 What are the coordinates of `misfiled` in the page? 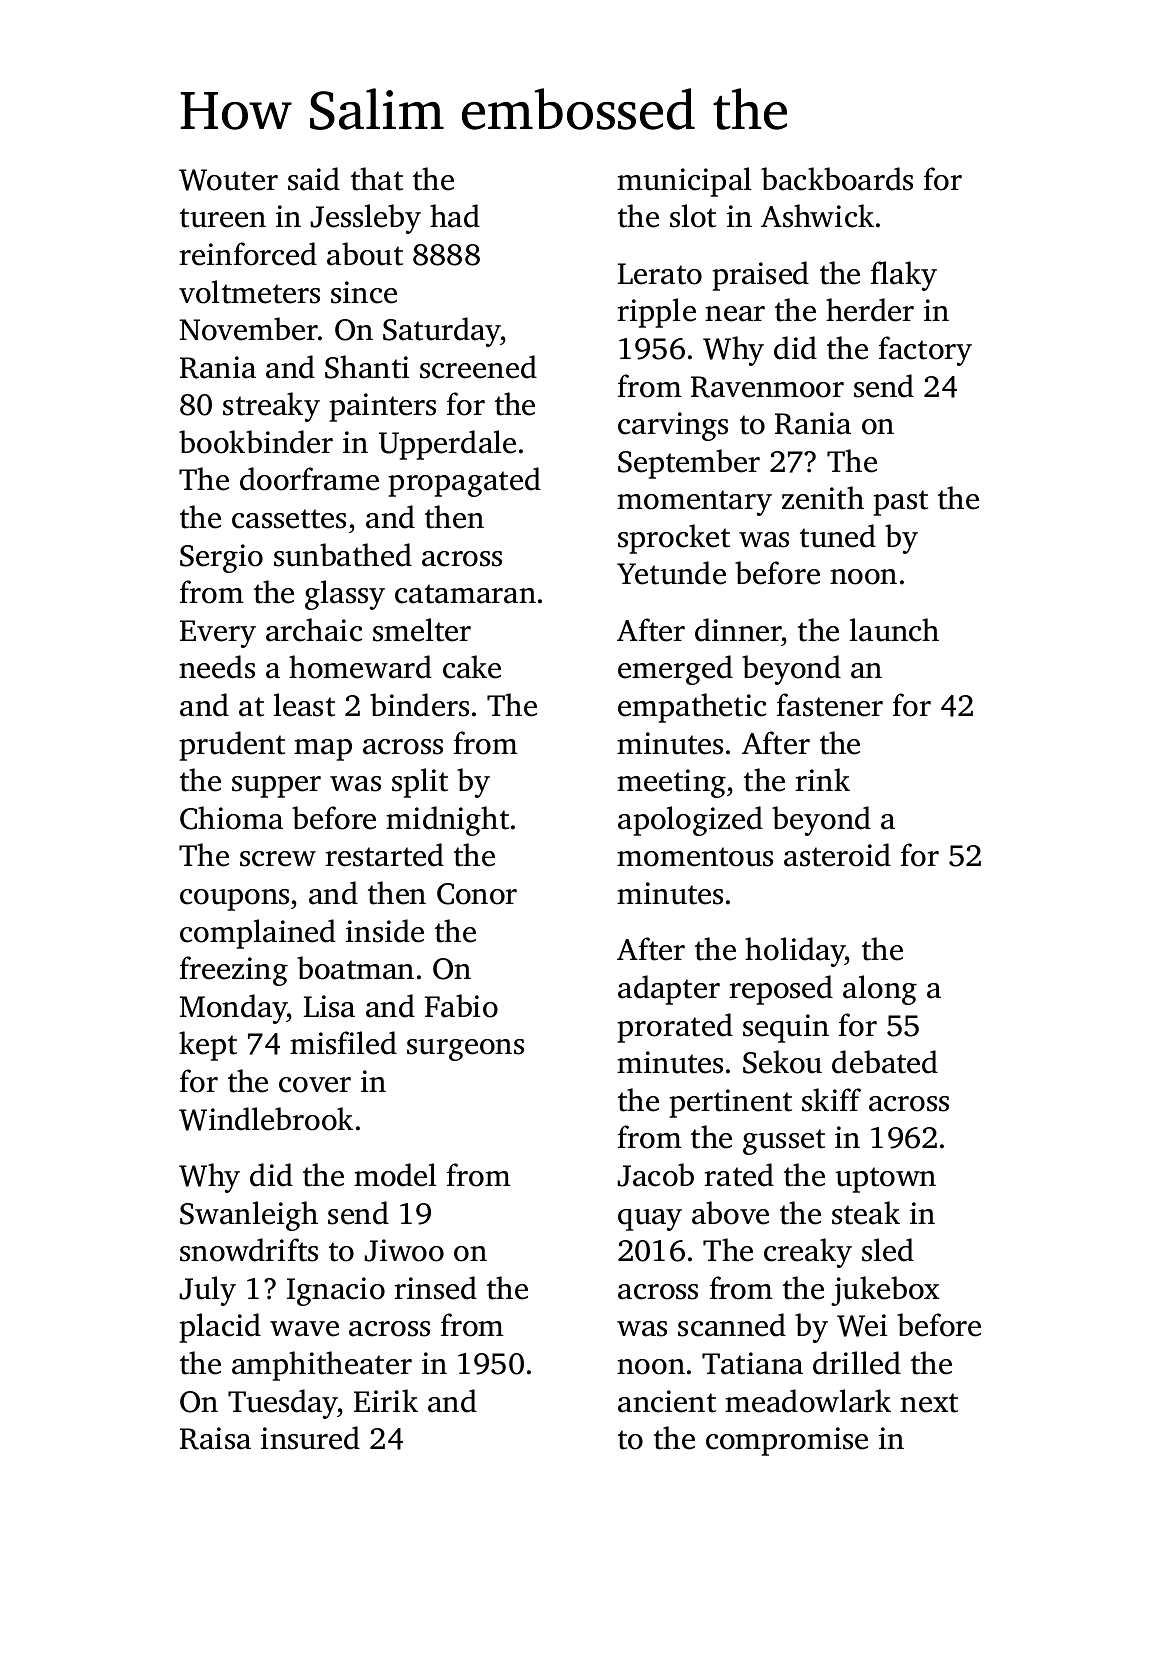 It's located at (343, 1043).
